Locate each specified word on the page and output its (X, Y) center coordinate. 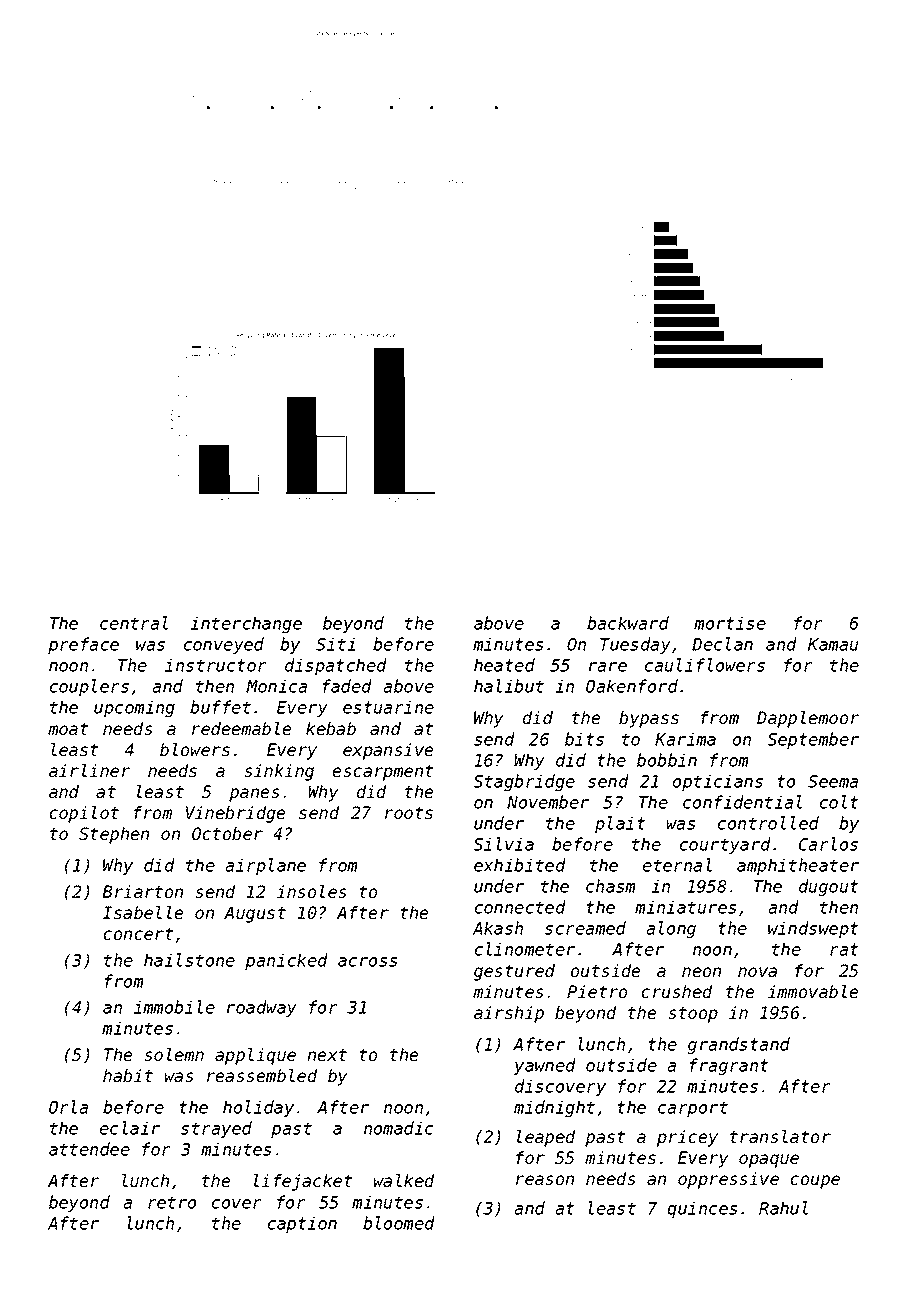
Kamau (833, 644)
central (134, 623)
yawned (545, 1066)
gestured (514, 972)
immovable (813, 991)
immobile (174, 1007)
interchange (246, 624)
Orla (68, 1107)
